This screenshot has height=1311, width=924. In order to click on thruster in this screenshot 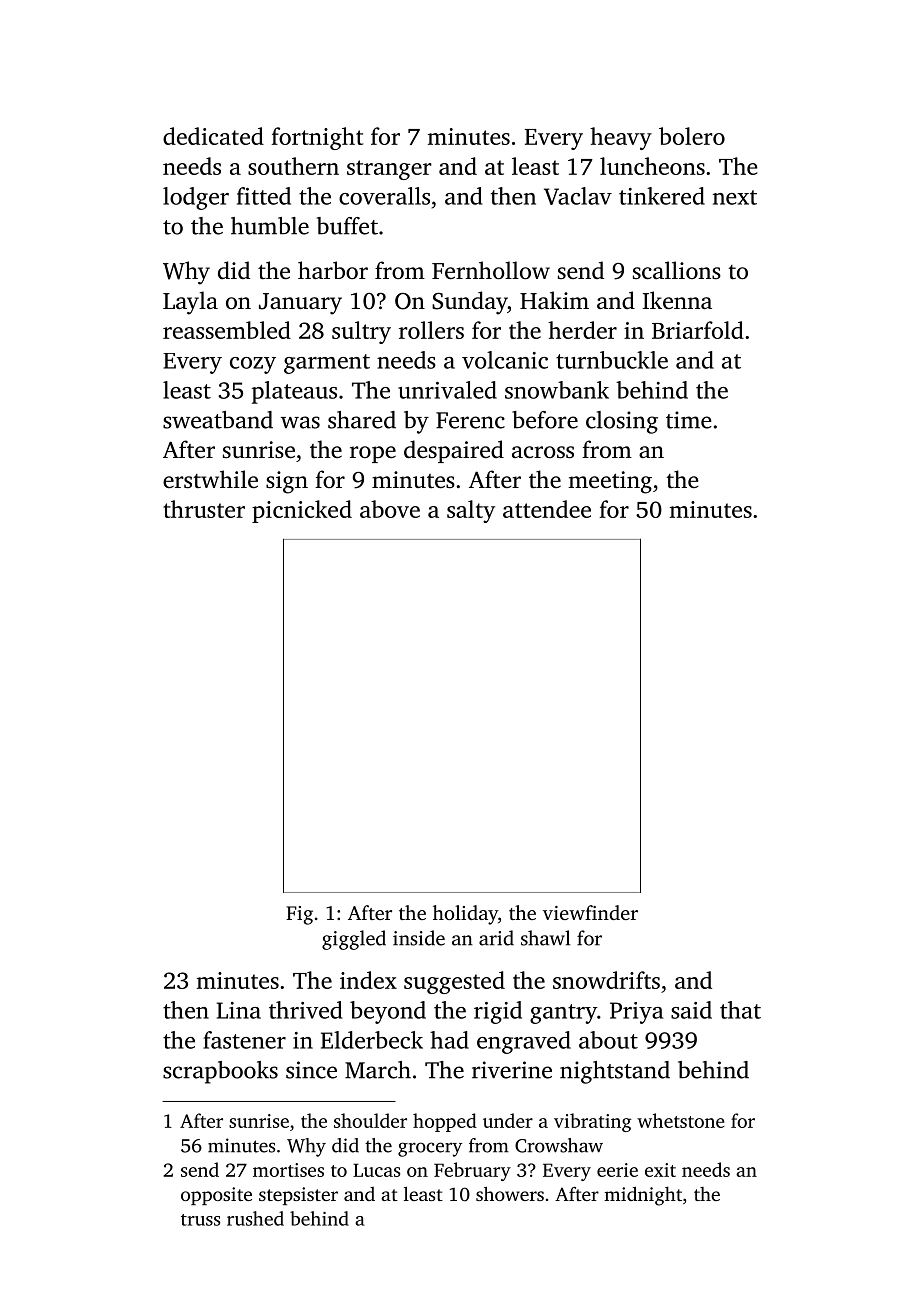, I will do `click(204, 509)`.
